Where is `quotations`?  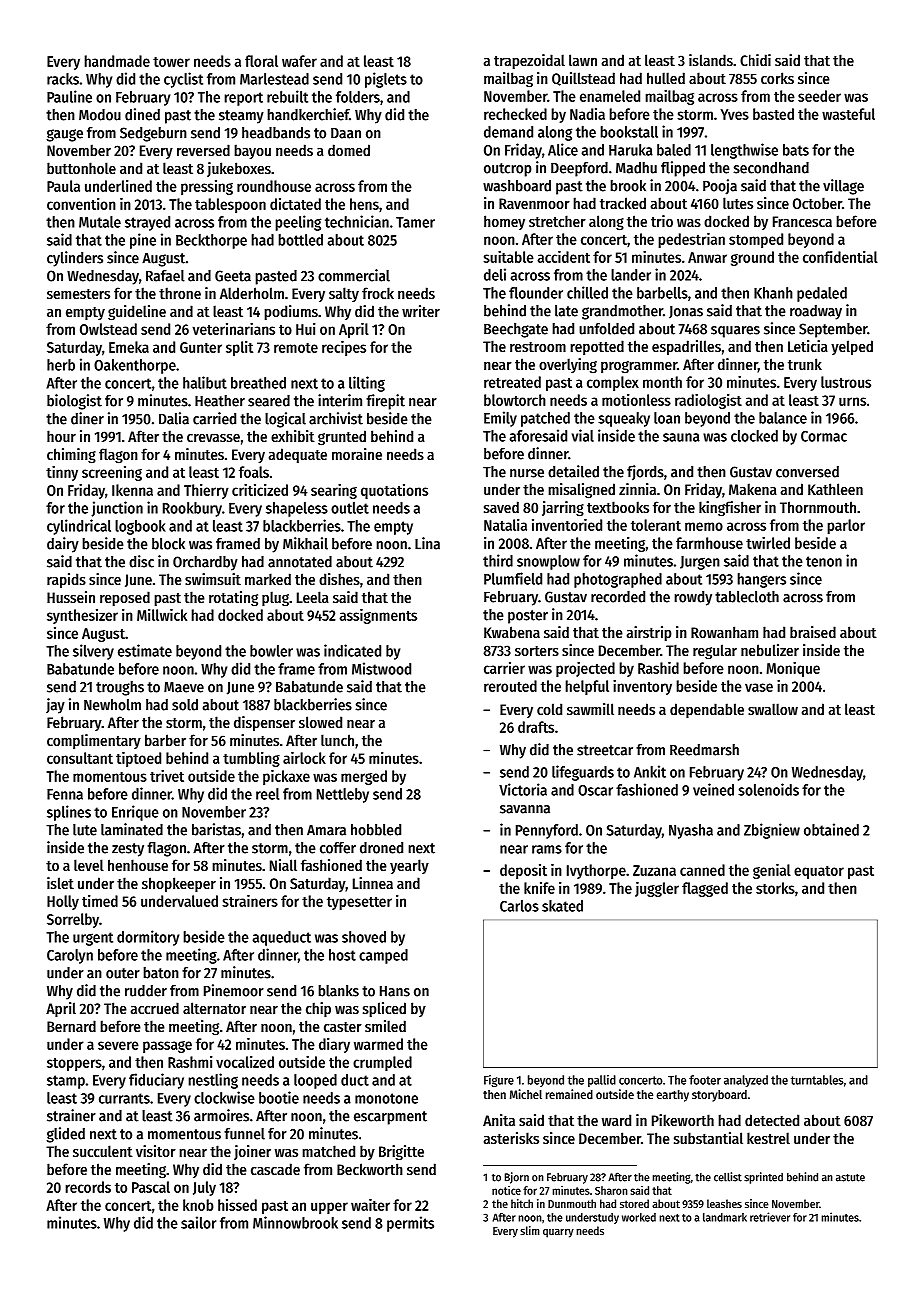
quotations is located at coordinates (394, 491).
